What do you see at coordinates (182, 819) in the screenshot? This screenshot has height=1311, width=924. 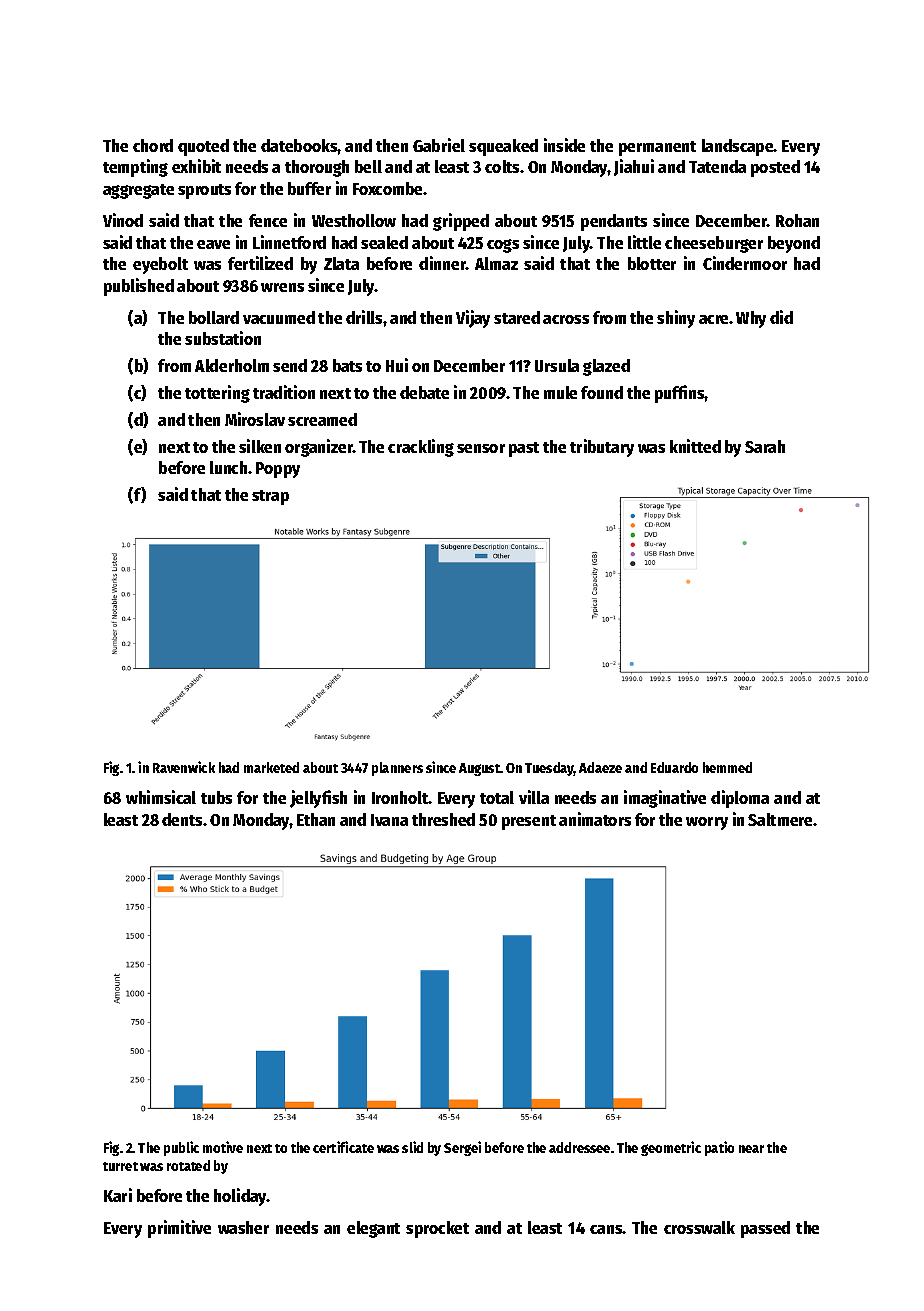 I see `dents` at bounding box center [182, 819].
